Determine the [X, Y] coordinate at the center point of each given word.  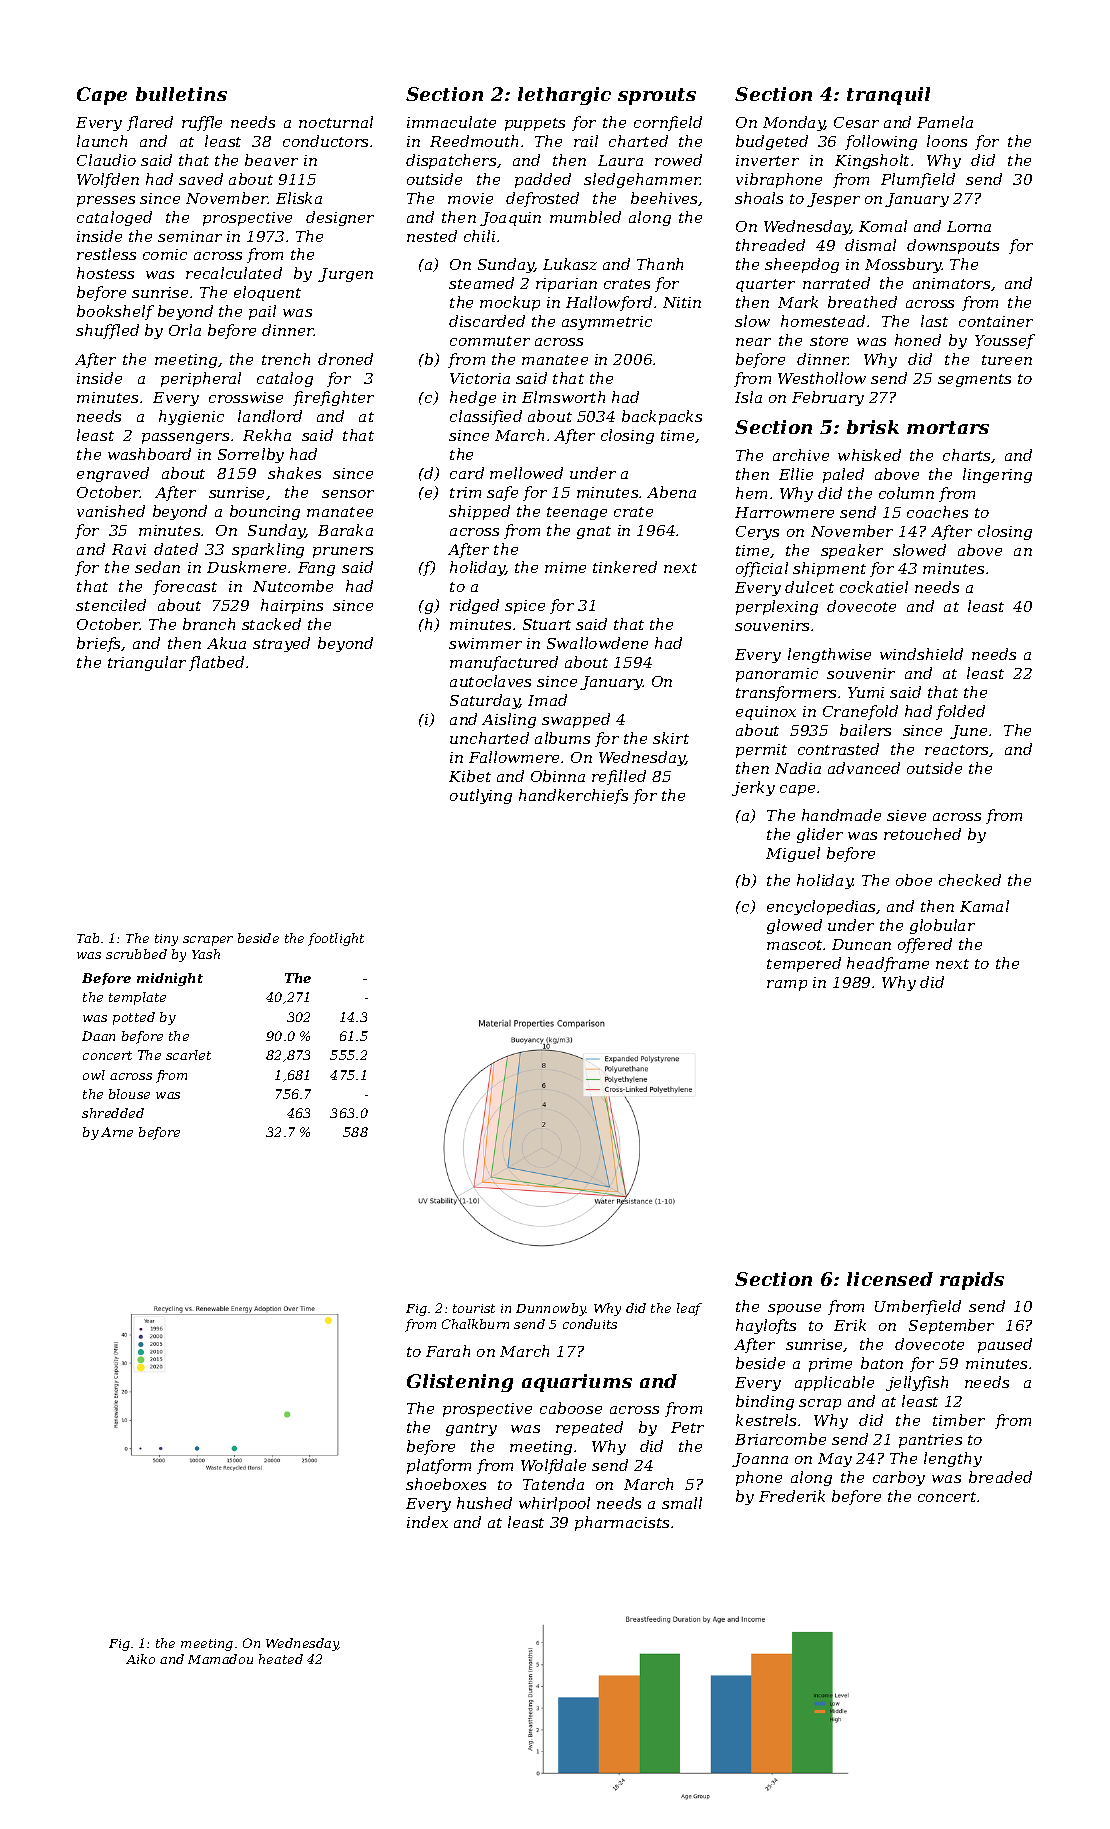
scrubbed [136, 954]
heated [281, 1659]
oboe [914, 880]
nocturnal [336, 122]
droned [345, 359]
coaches [937, 512]
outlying [481, 796]
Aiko [140, 1659]
